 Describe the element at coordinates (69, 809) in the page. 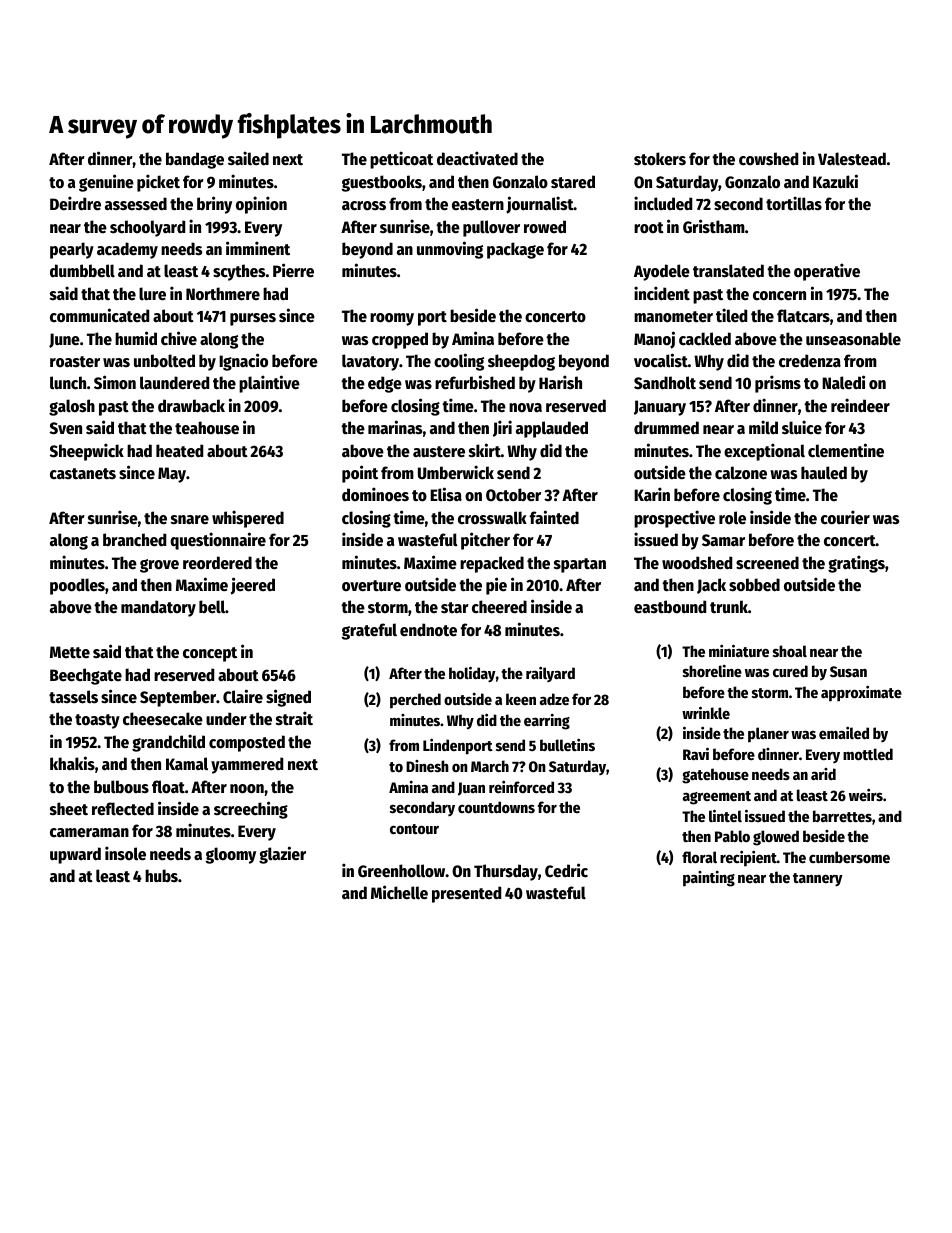

I see `sheet` at that location.
